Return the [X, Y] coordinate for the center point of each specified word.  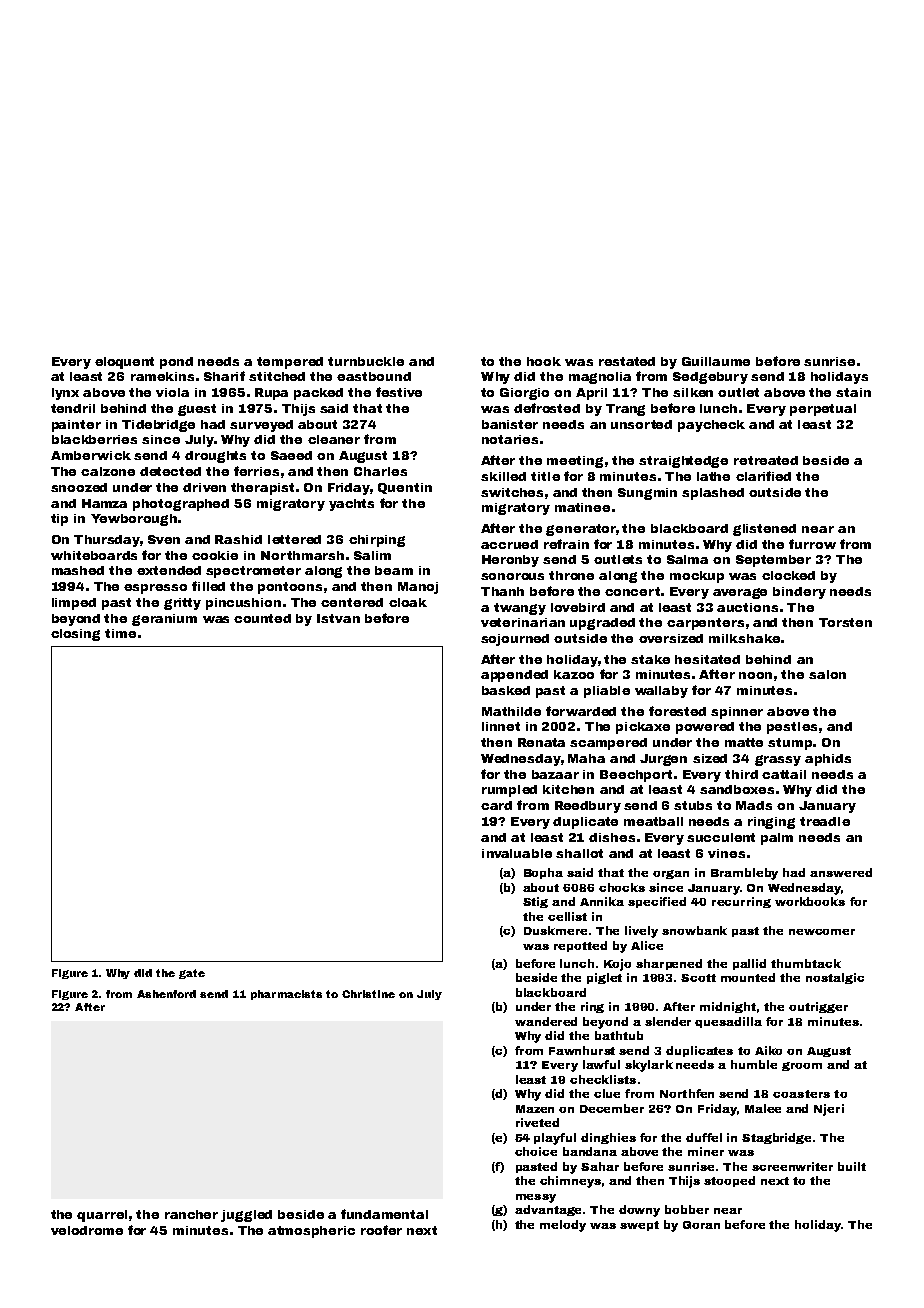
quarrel [102, 1216]
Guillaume [716, 361]
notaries [510, 439]
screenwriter [792, 1166]
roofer [381, 1230]
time [120, 633]
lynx [65, 394]
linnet [501, 726]
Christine [368, 994]
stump [790, 744]
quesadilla [728, 1022]
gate [192, 974]
